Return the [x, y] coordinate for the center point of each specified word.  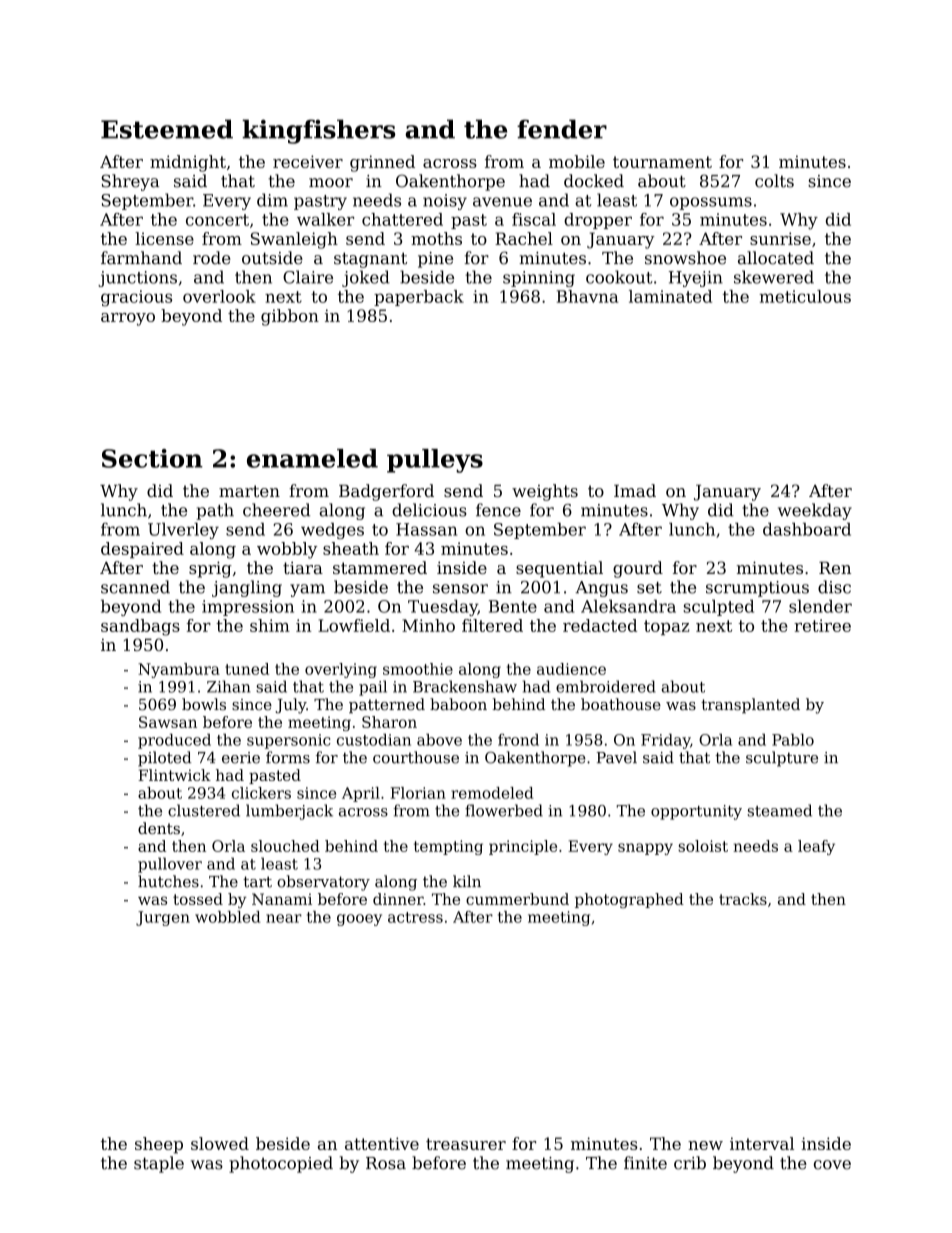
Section [152, 458]
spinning [539, 279]
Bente [513, 606]
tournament [662, 162]
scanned [135, 587]
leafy [816, 847]
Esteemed [167, 129]
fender [562, 129]
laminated [670, 296]
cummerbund [517, 899]
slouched [285, 846]
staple [159, 1164]
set [649, 588]
